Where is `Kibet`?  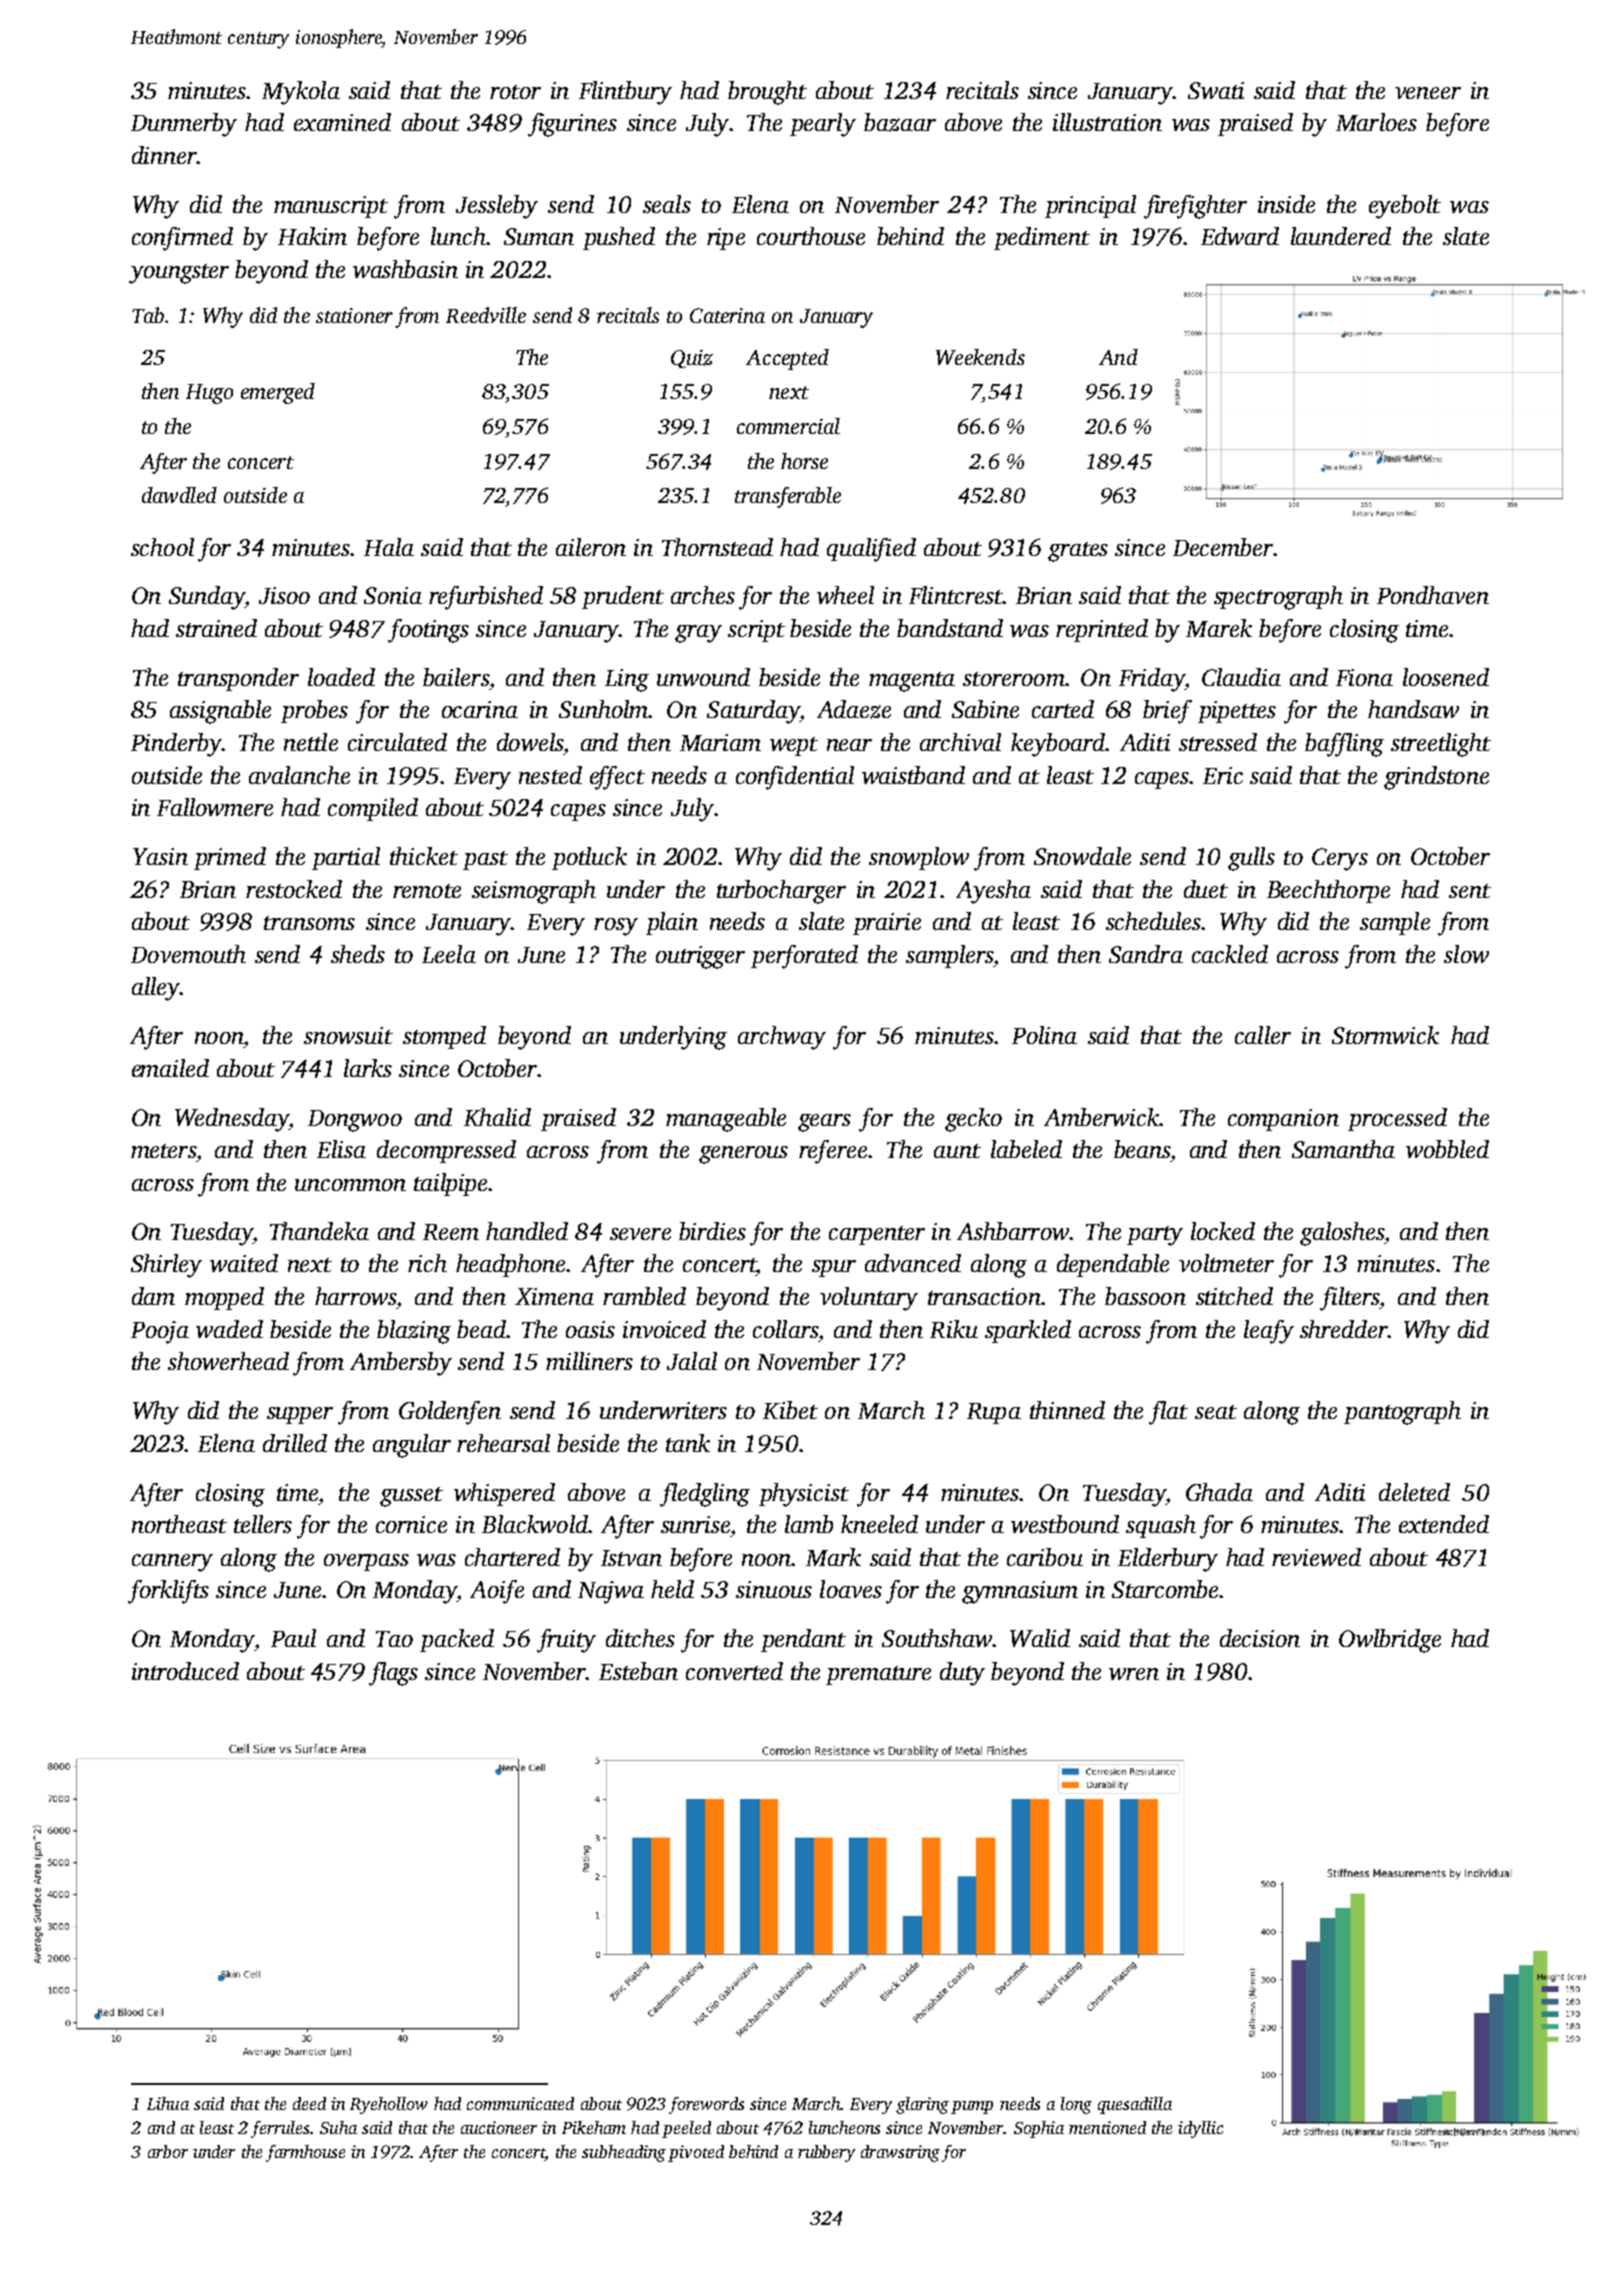
Kibet is located at coordinates (790, 1410).
